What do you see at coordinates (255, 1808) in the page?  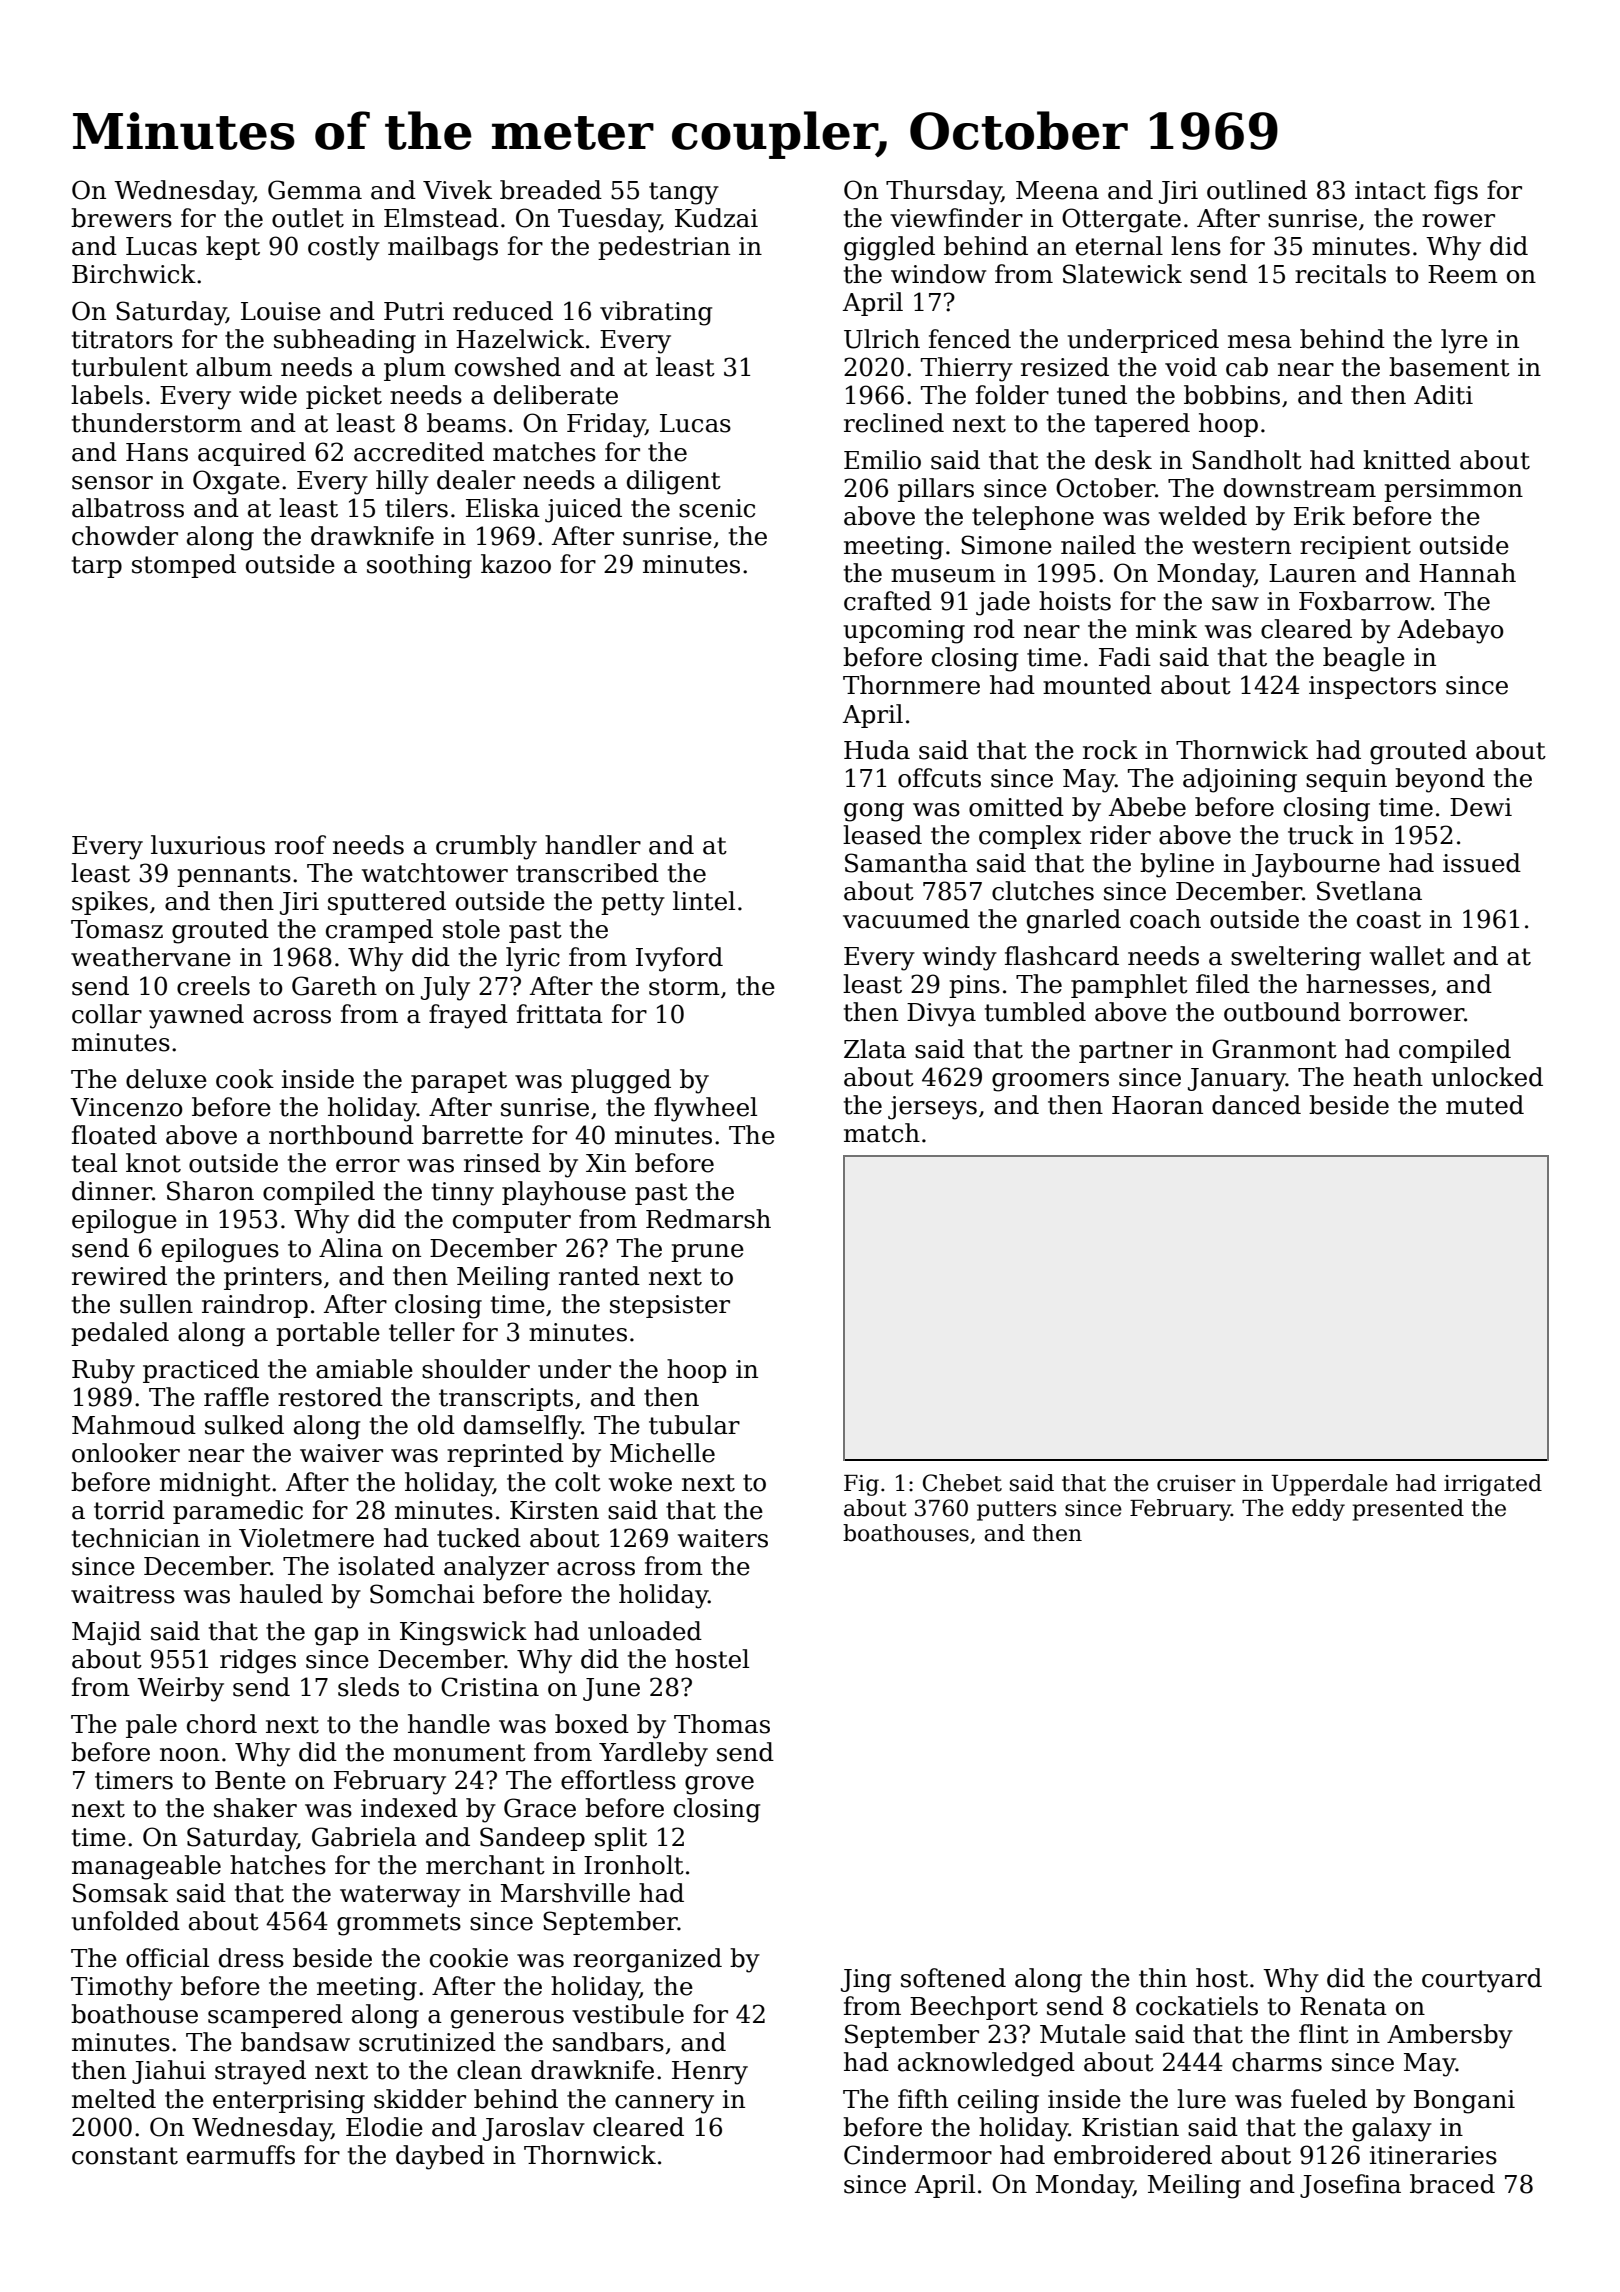 I see `shaker` at bounding box center [255, 1808].
